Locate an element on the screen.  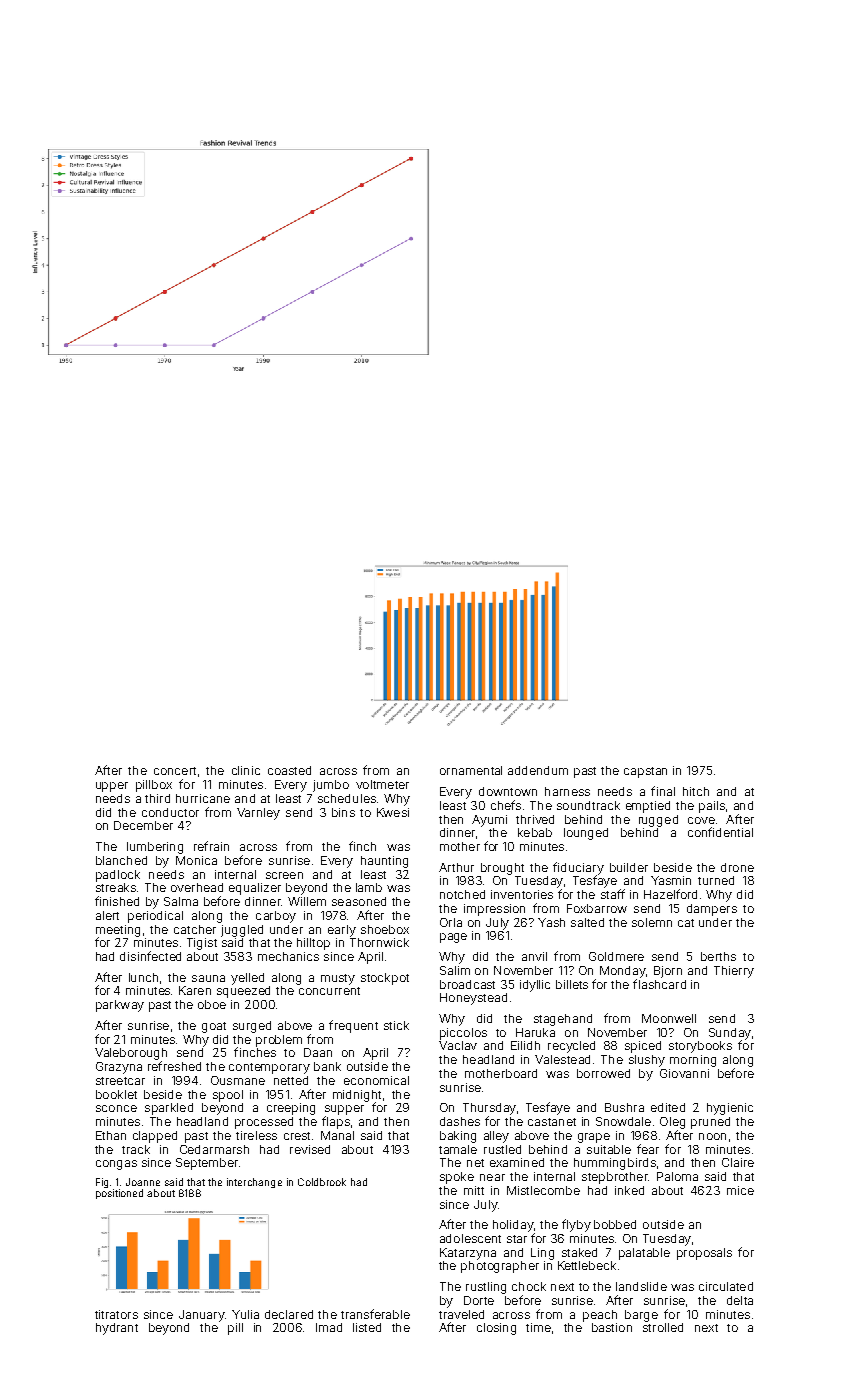
borrowed is located at coordinates (603, 1073).
